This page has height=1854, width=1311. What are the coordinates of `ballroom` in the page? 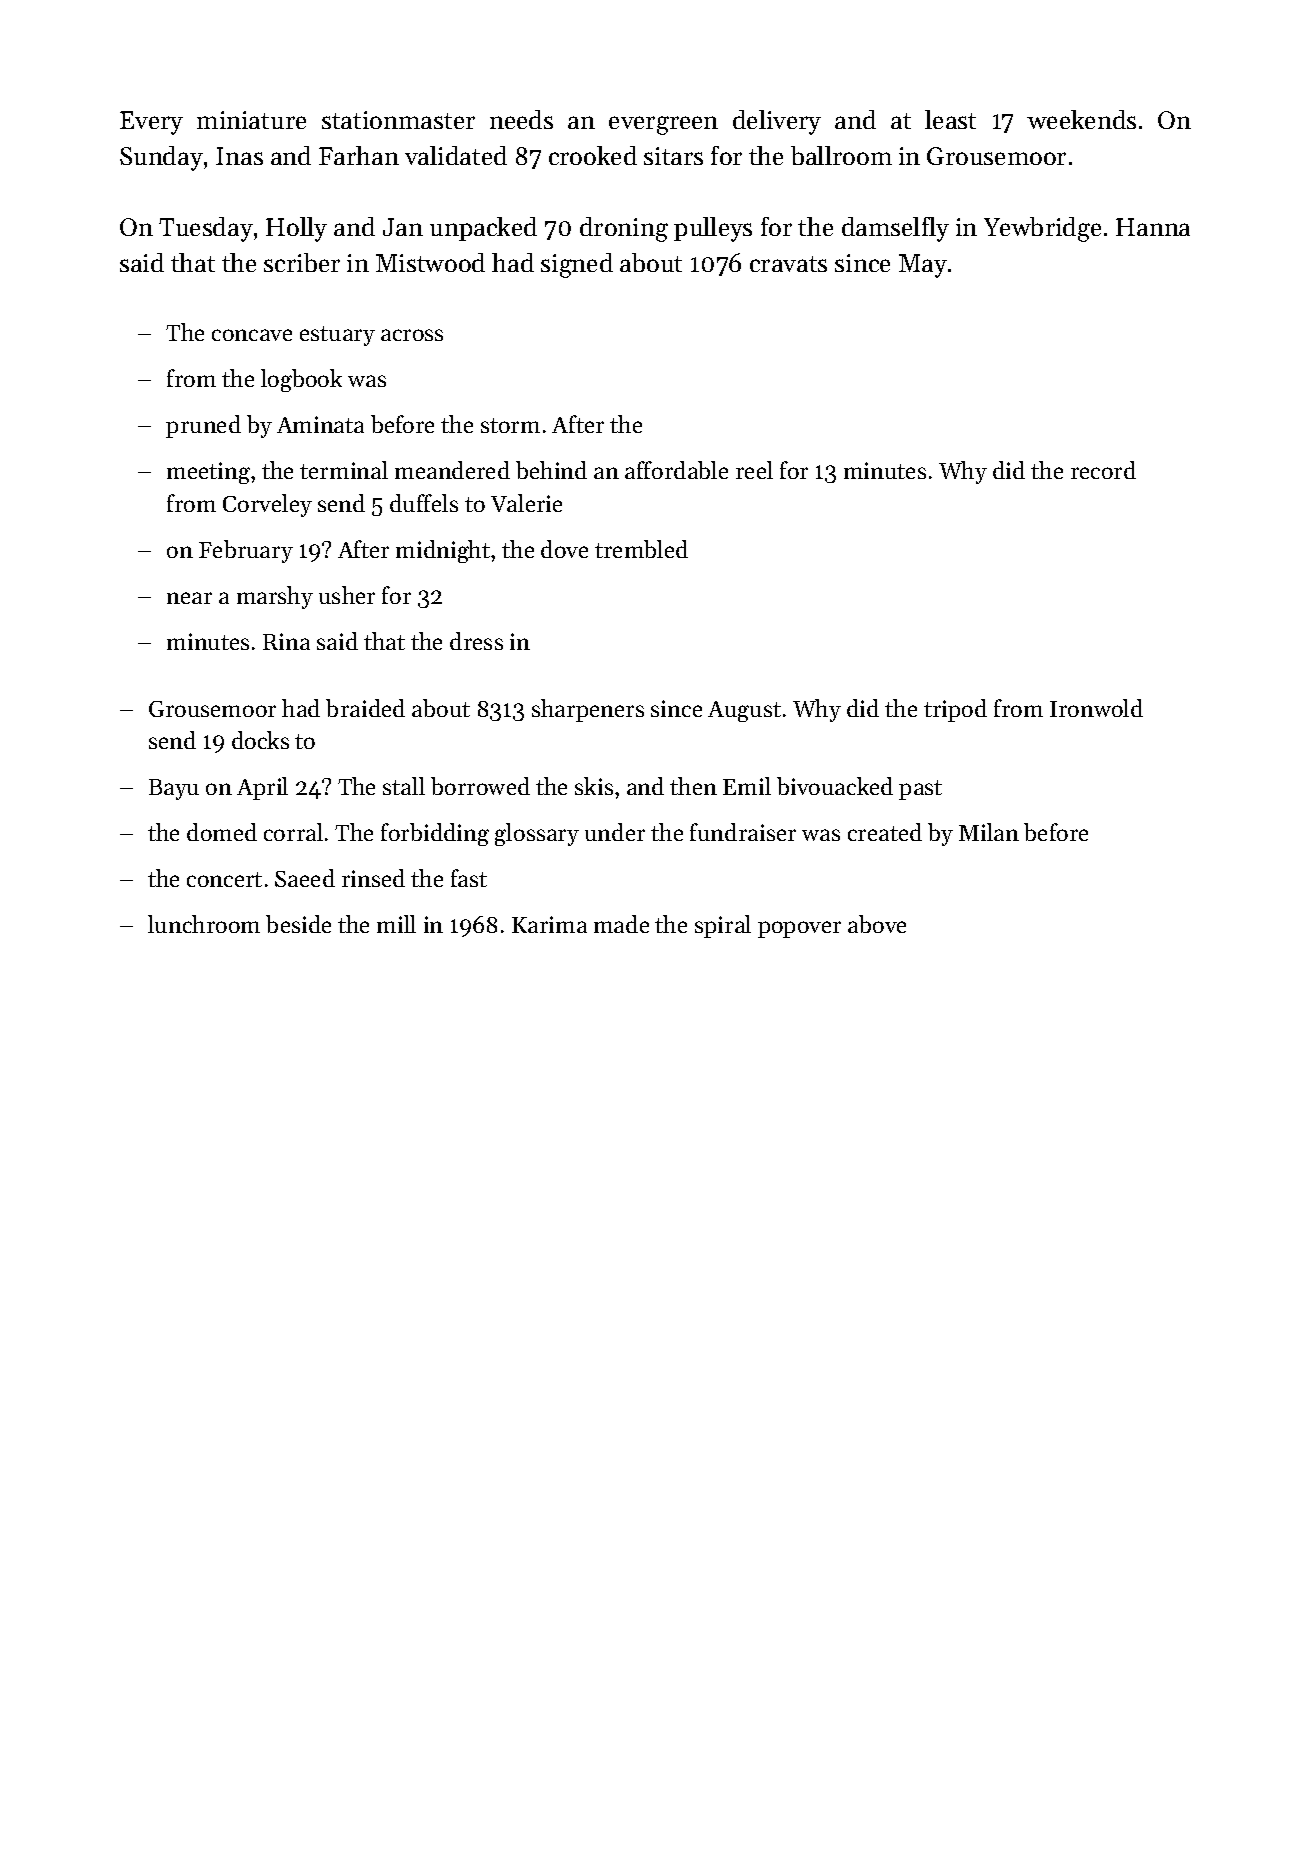 It's located at (841, 155).
